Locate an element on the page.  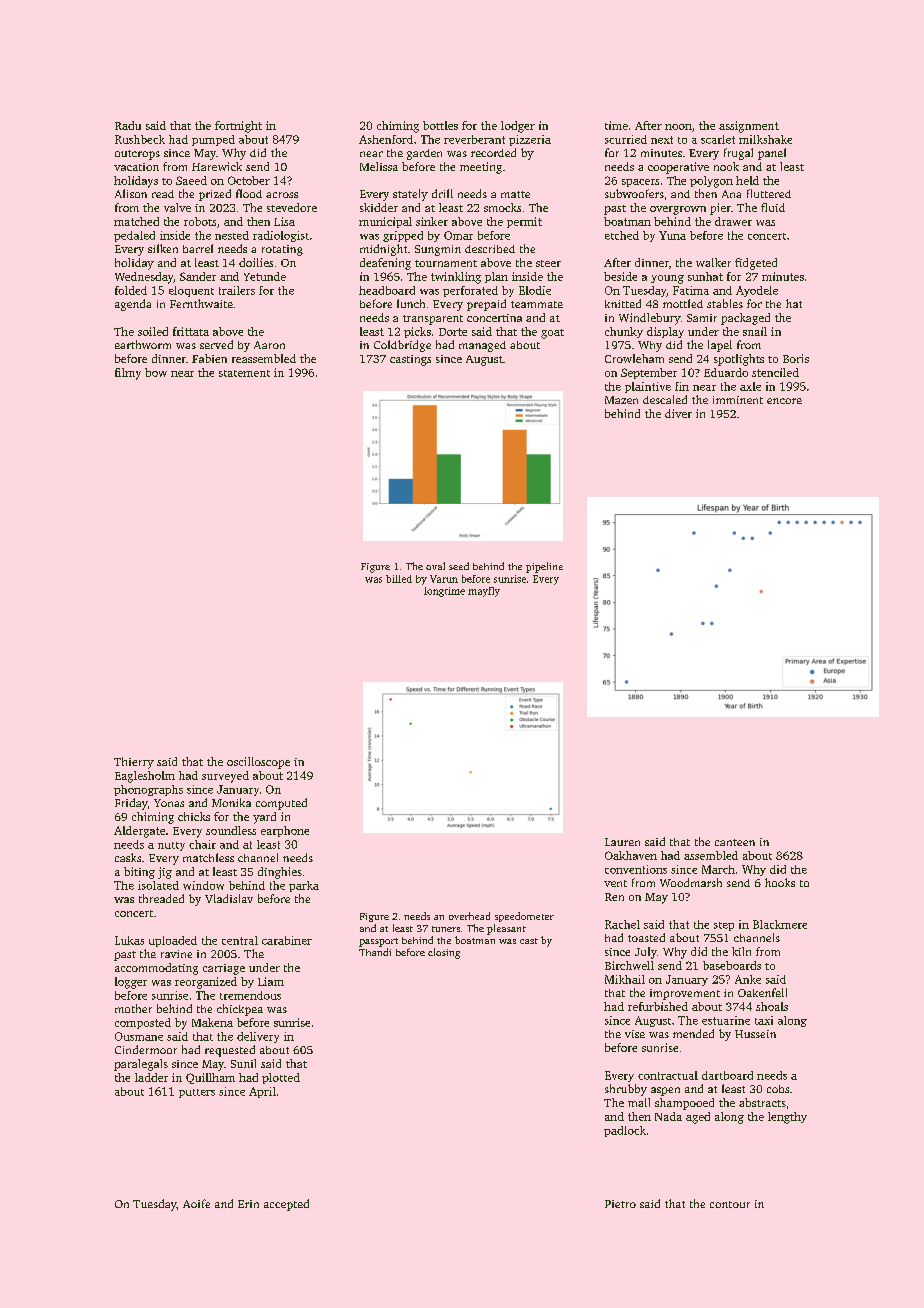
Dorte is located at coordinates (453, 332).
